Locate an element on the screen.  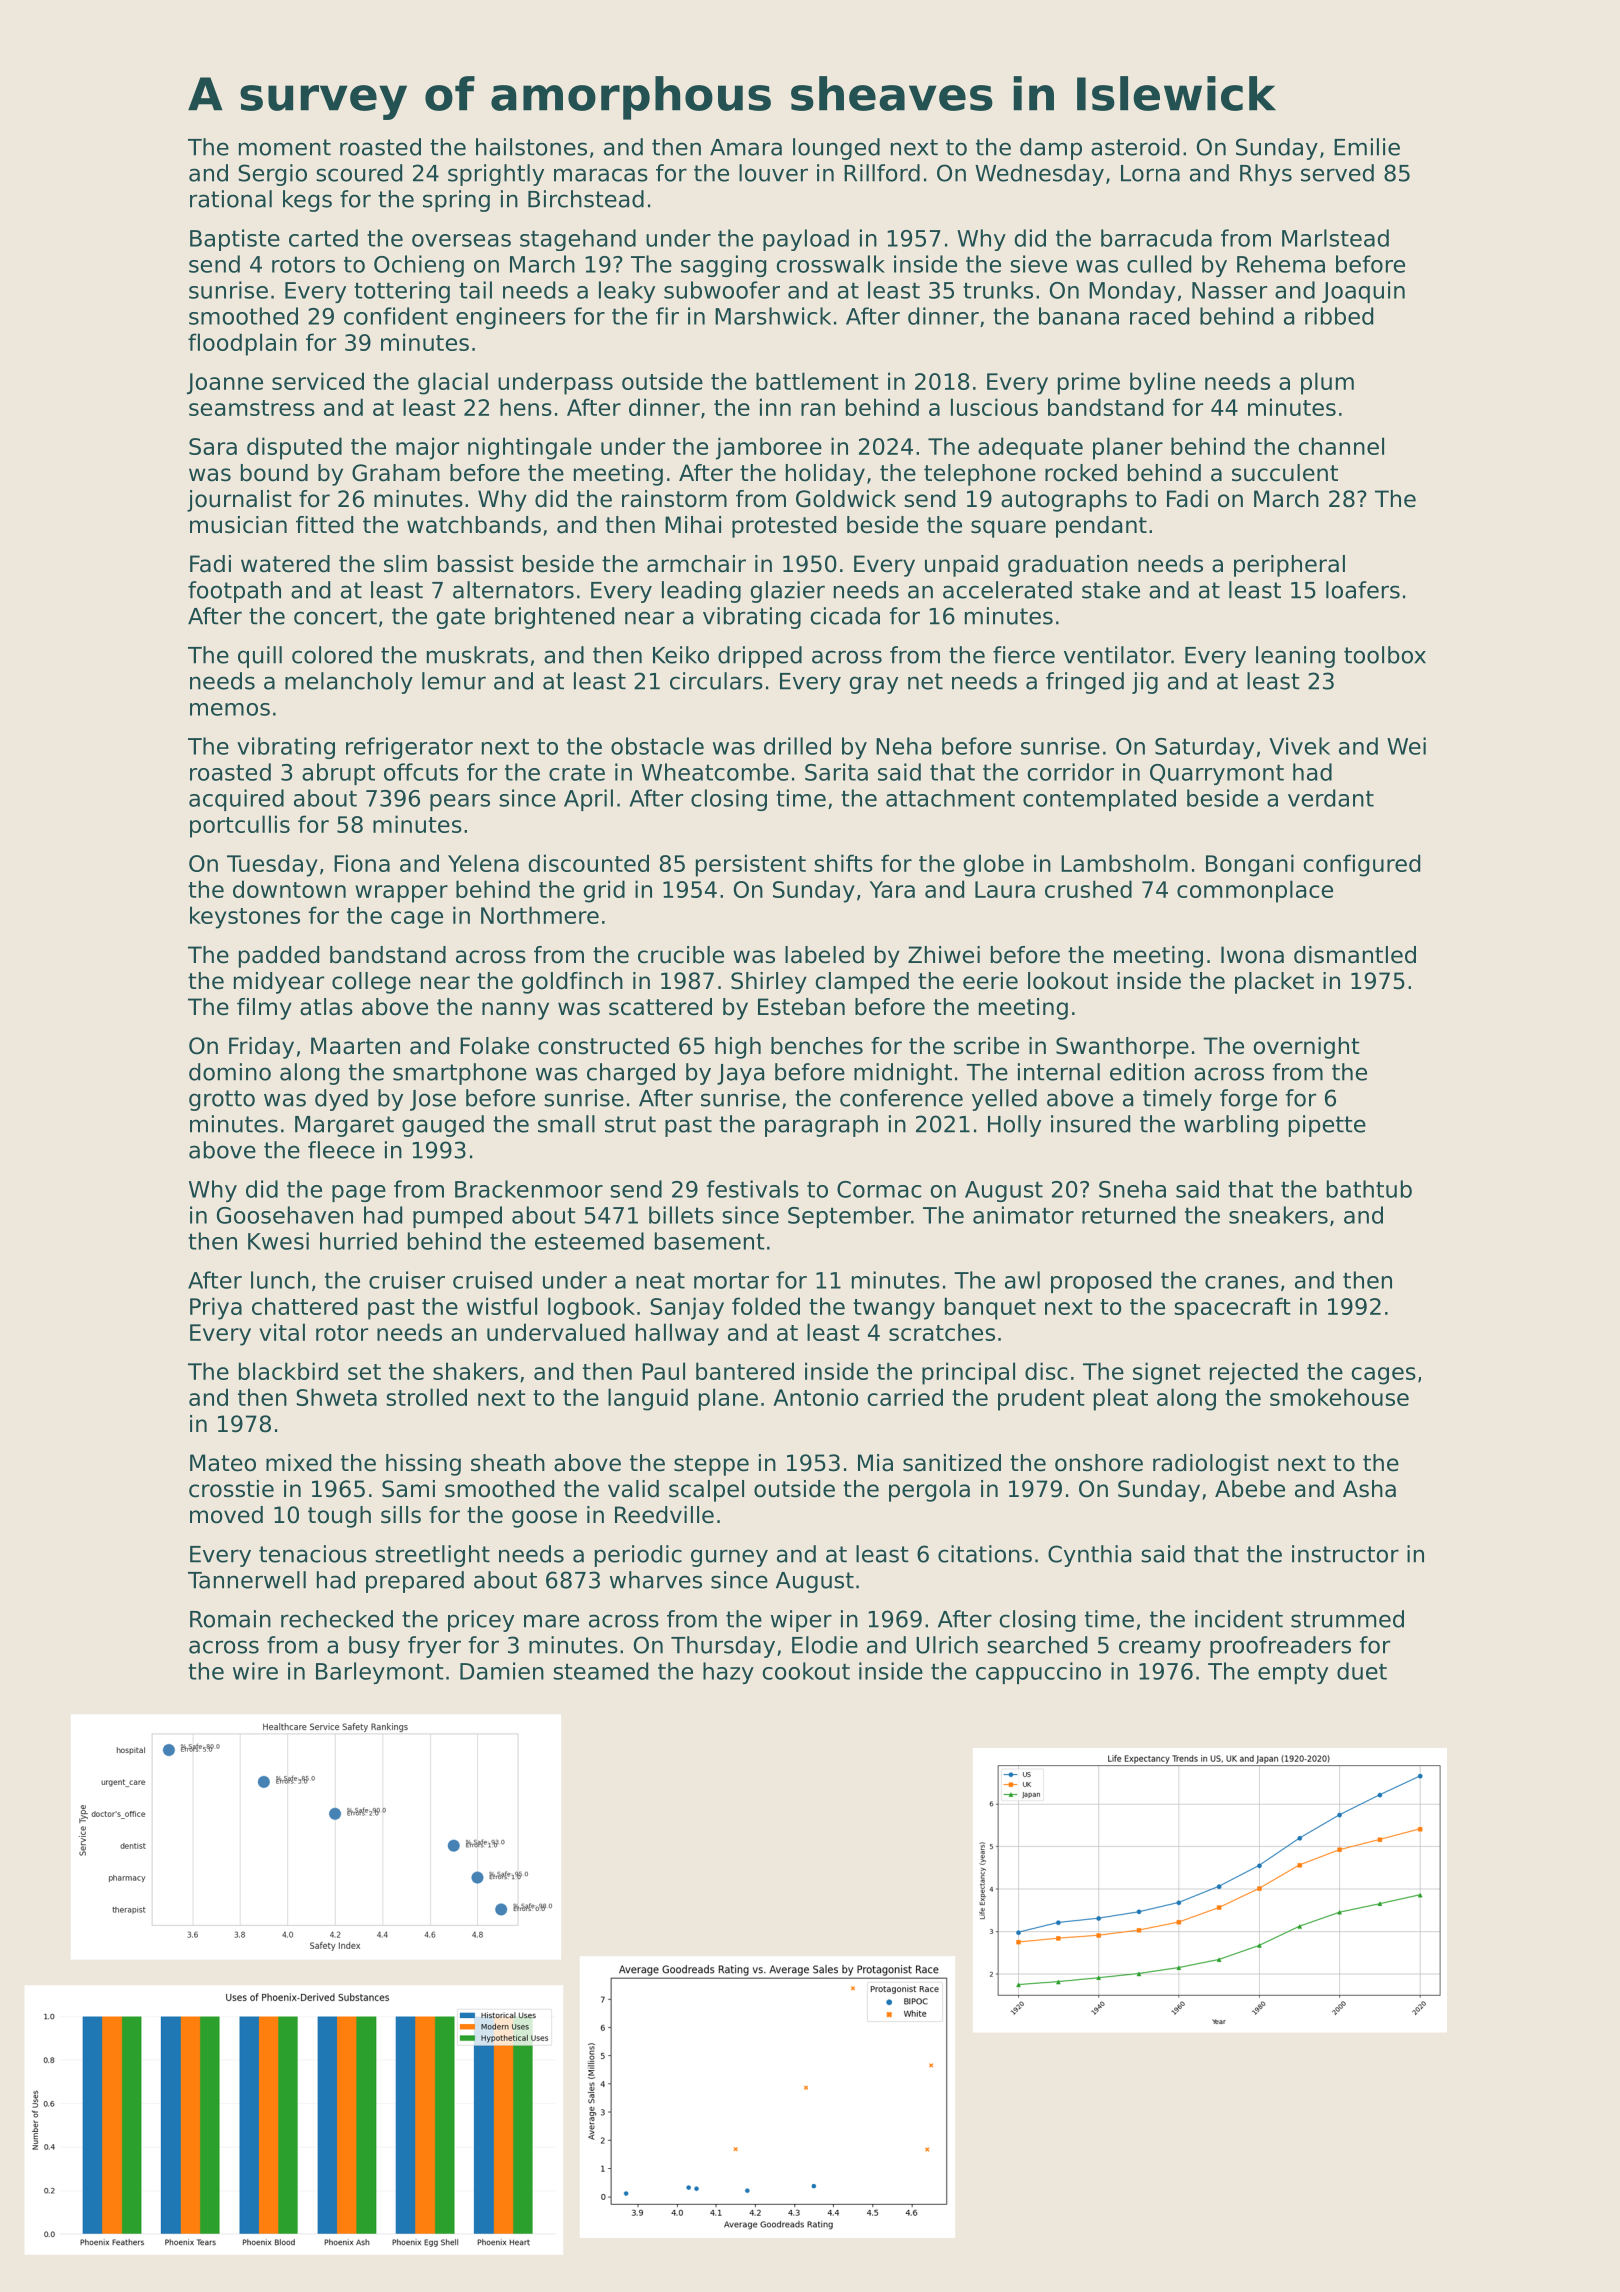
Yelena is located at coordinates (483, 863).
